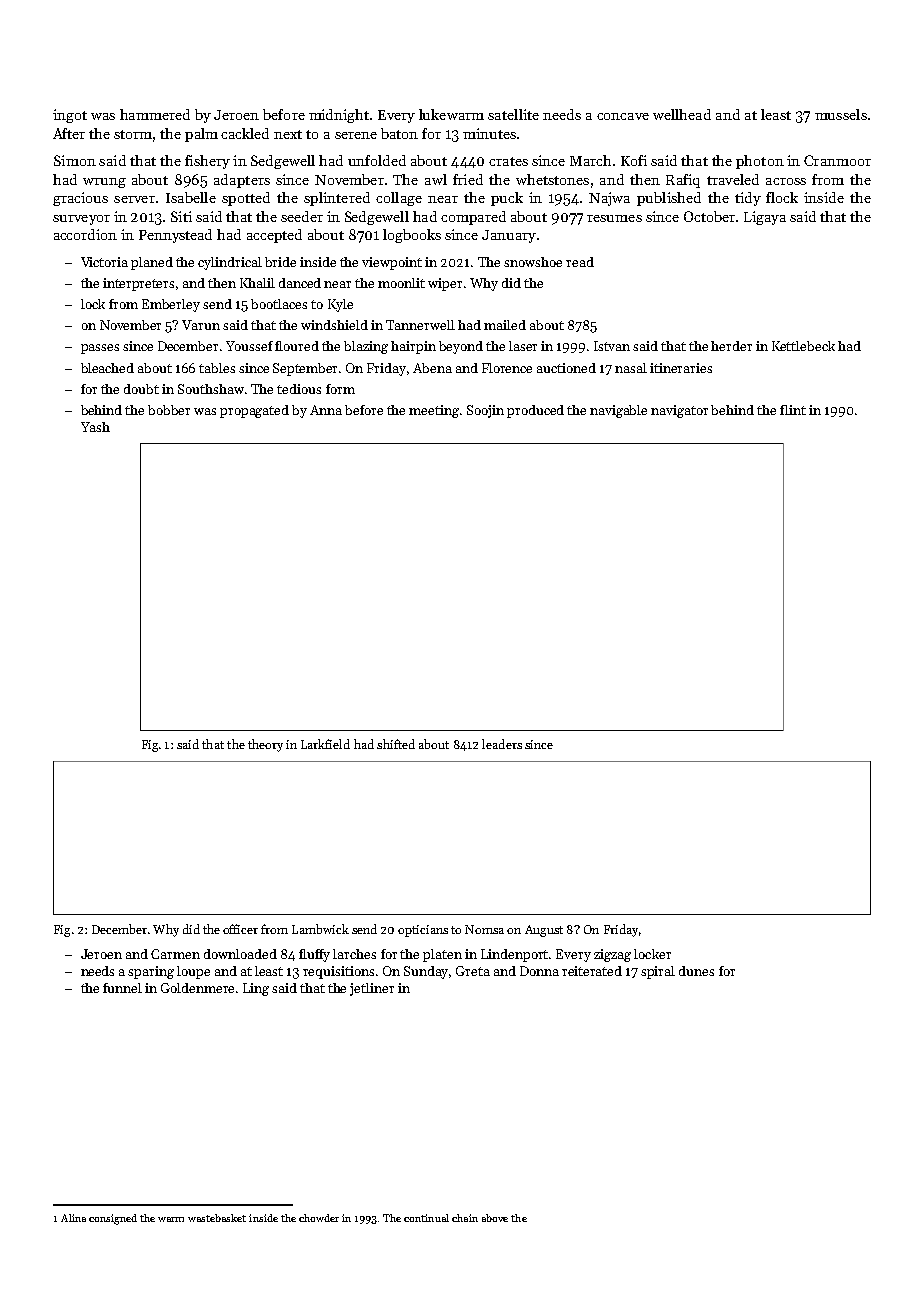 The height and width of the screenshot is (1311, 924). I want to click on itineraries, so click(681, 368).
